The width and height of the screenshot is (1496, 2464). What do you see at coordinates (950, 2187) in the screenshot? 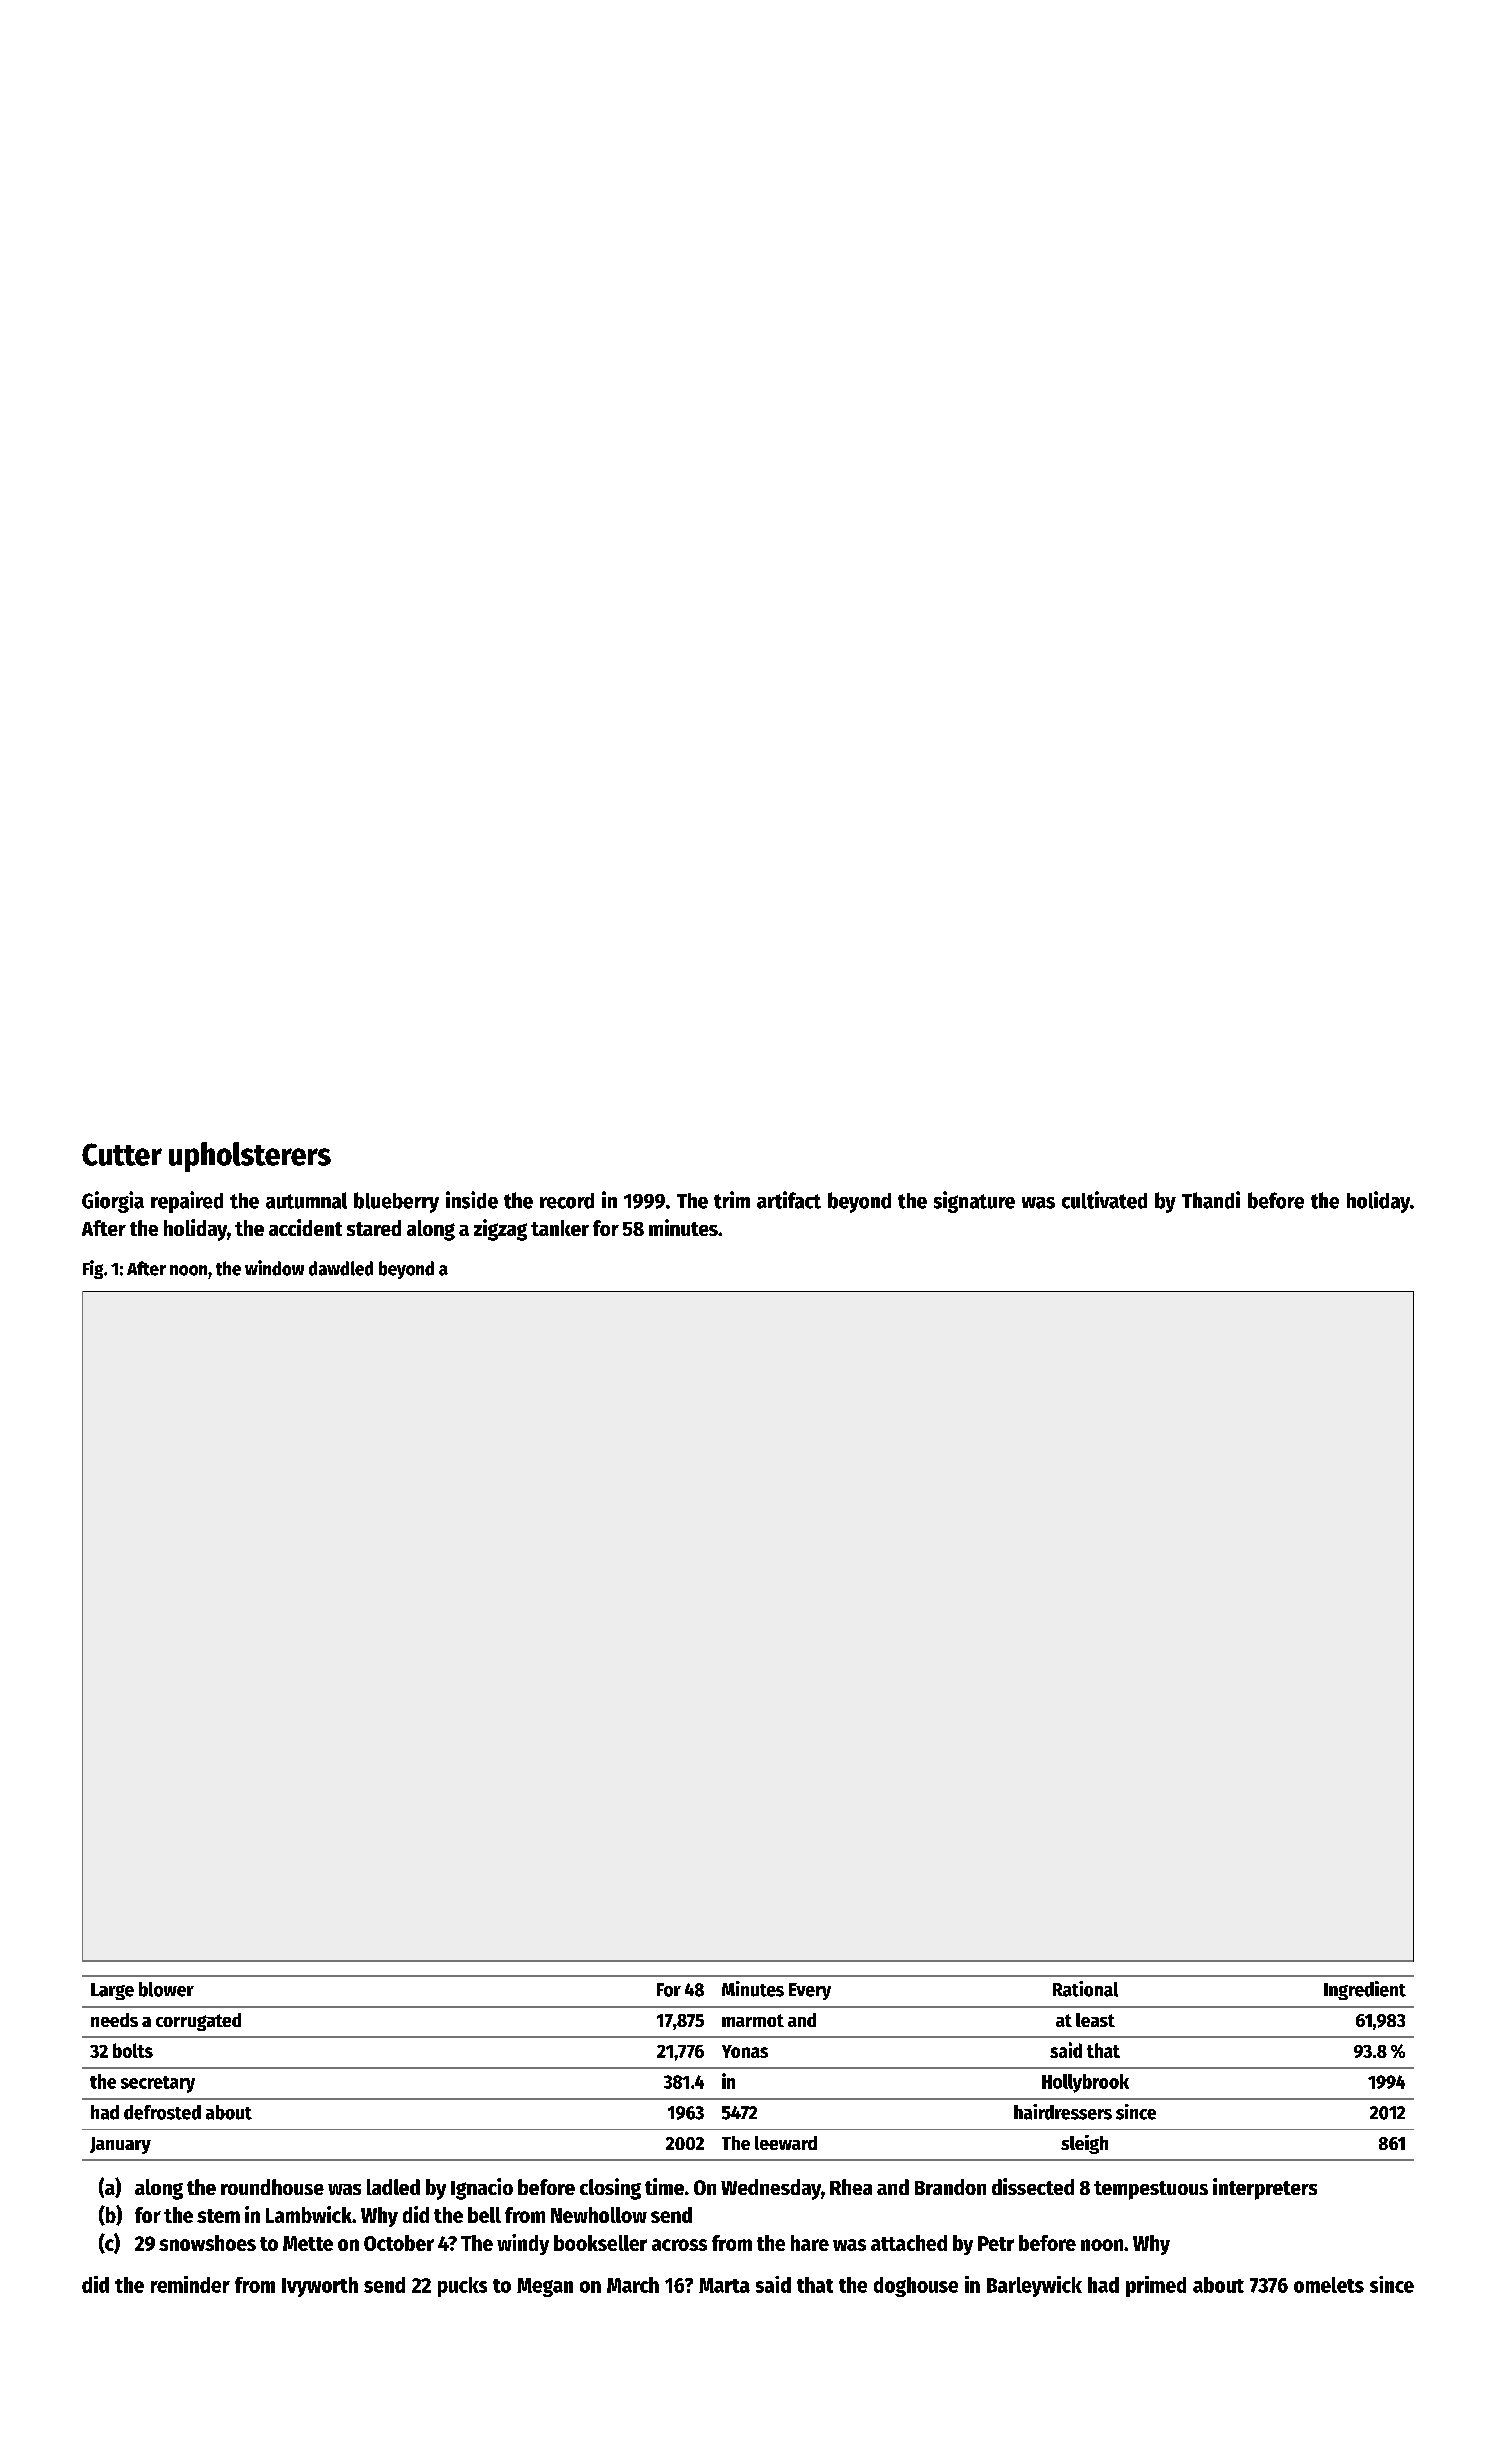
I see `Brandon` at bounding box center [950, 2187].
